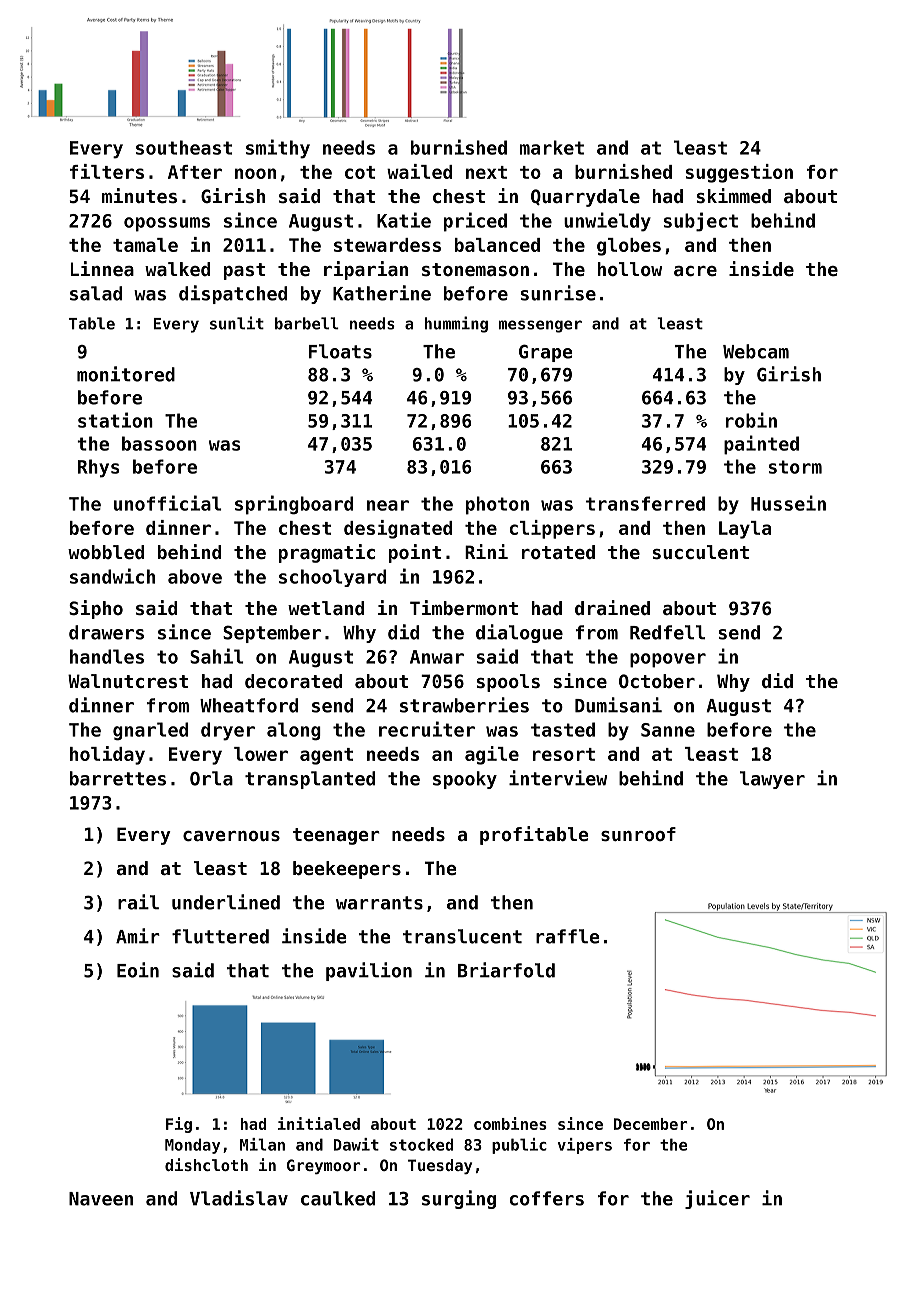  What do you see at coordinates (567, 936) in the screenshot?
I see `raffle` at bounding box center [567, 936].
